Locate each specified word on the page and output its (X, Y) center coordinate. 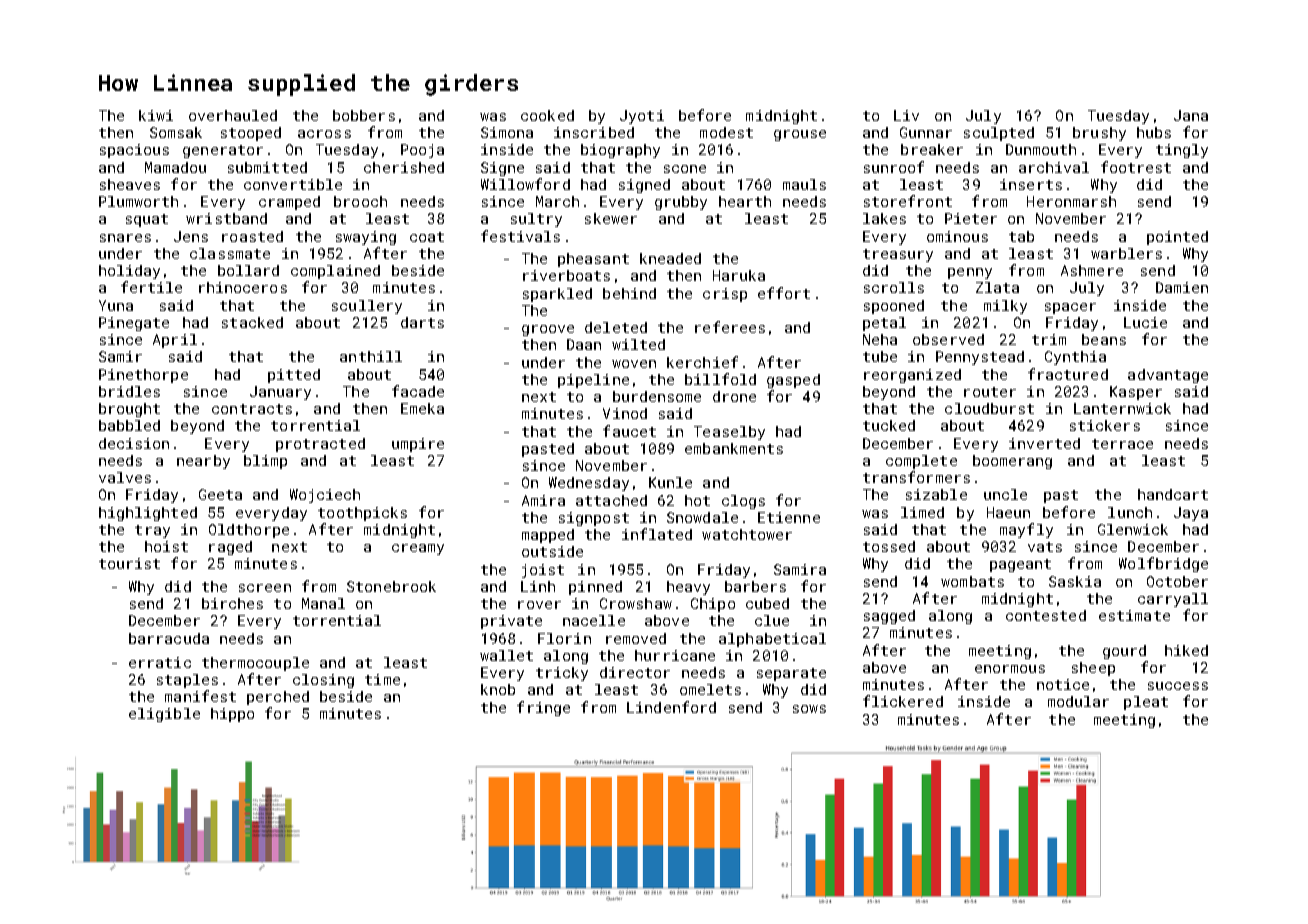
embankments (734, 448)
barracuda (169, 638)
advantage (1168, 376)
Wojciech (325, 496)
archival (1054, 167)
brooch (360, 201)
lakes (884, 218)
